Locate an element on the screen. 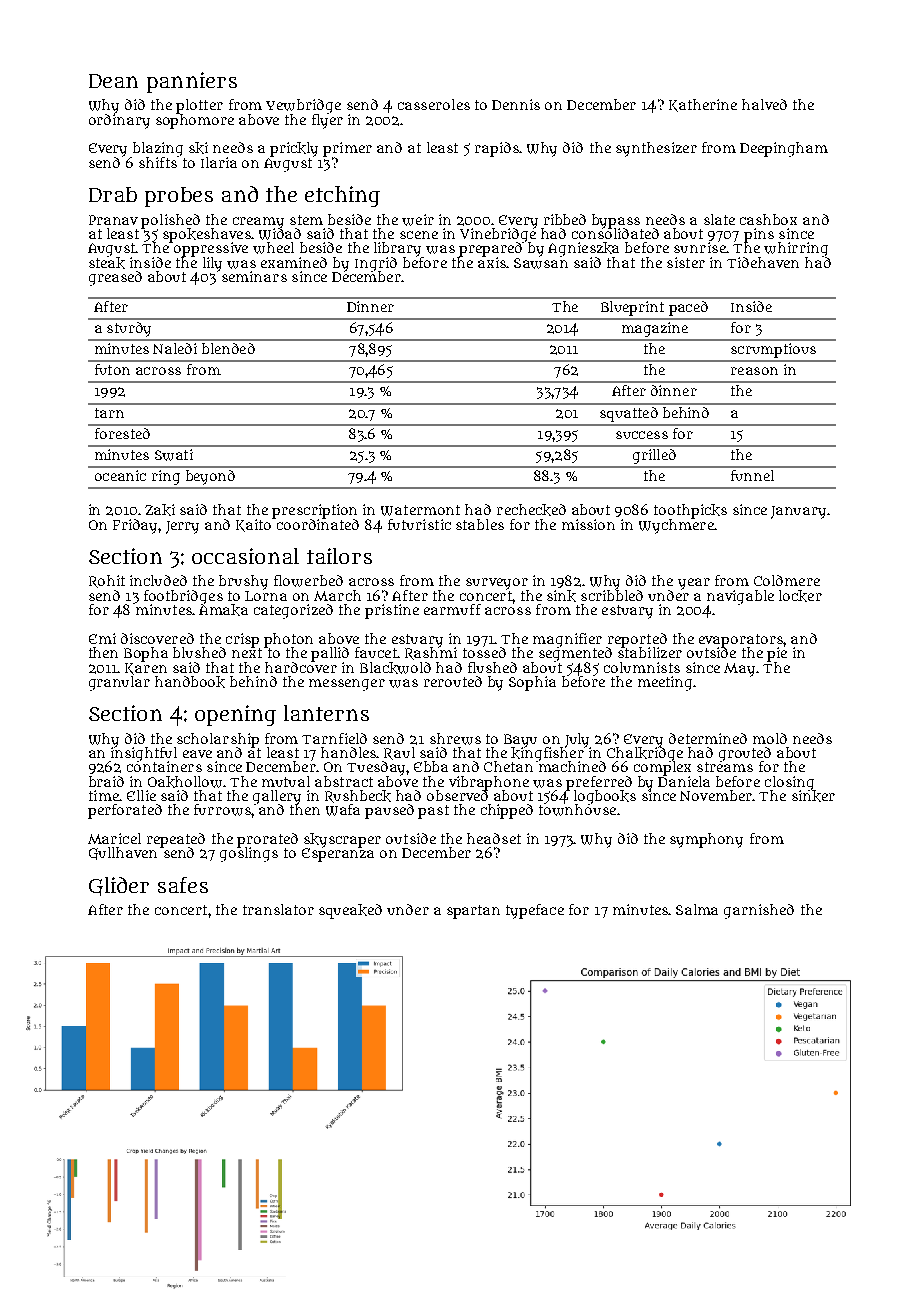 This screenshot has width=924, height=1308. rechecked is located at coordinates (531, 510).
